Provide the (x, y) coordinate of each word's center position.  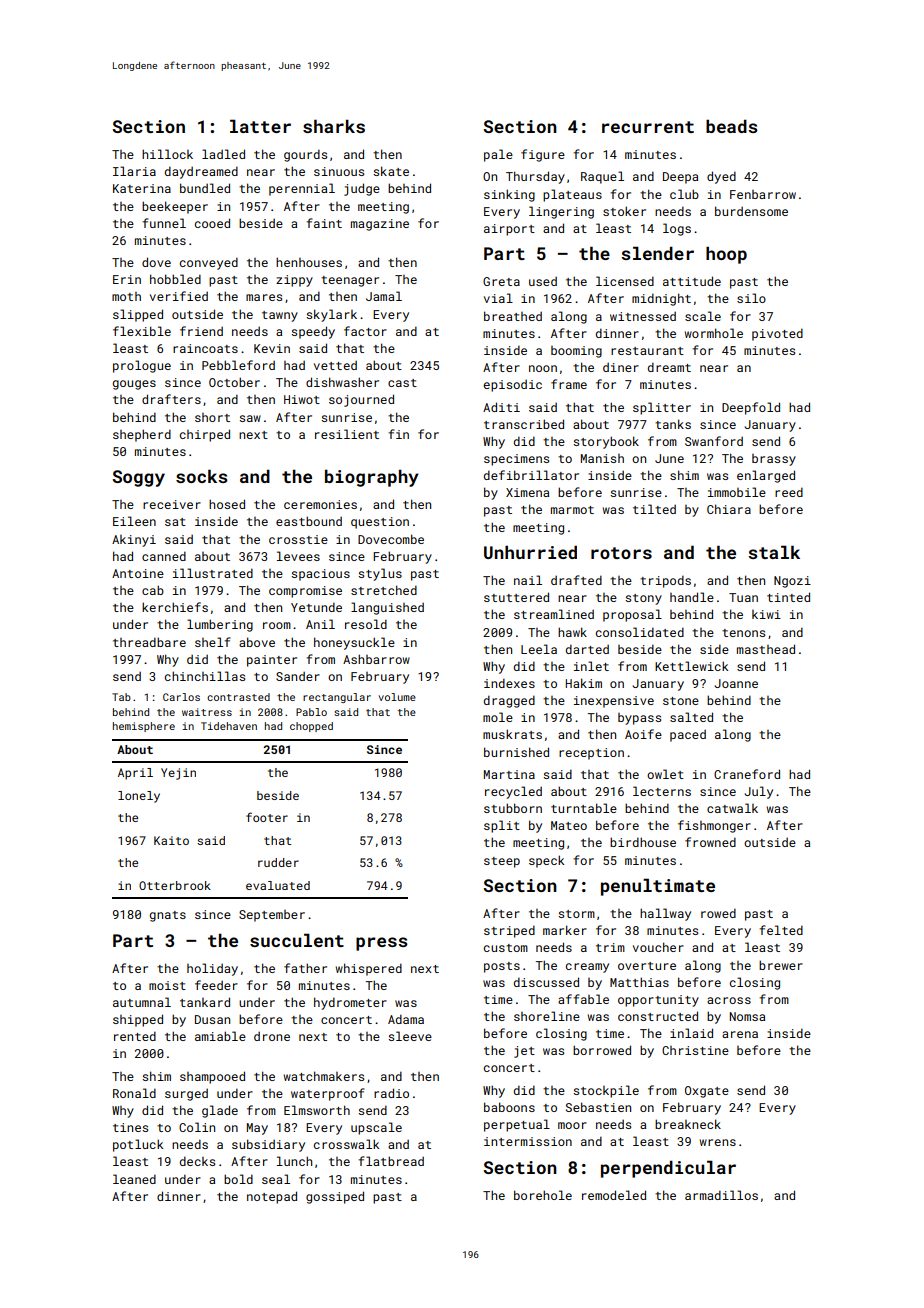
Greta (501, 281)
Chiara (729, 509)
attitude (692, 281)
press (382, 944)
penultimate (658, 887)
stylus (380, 574)
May (257, 1129)
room (277, 625)
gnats (168, 916)
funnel (164, 223)
